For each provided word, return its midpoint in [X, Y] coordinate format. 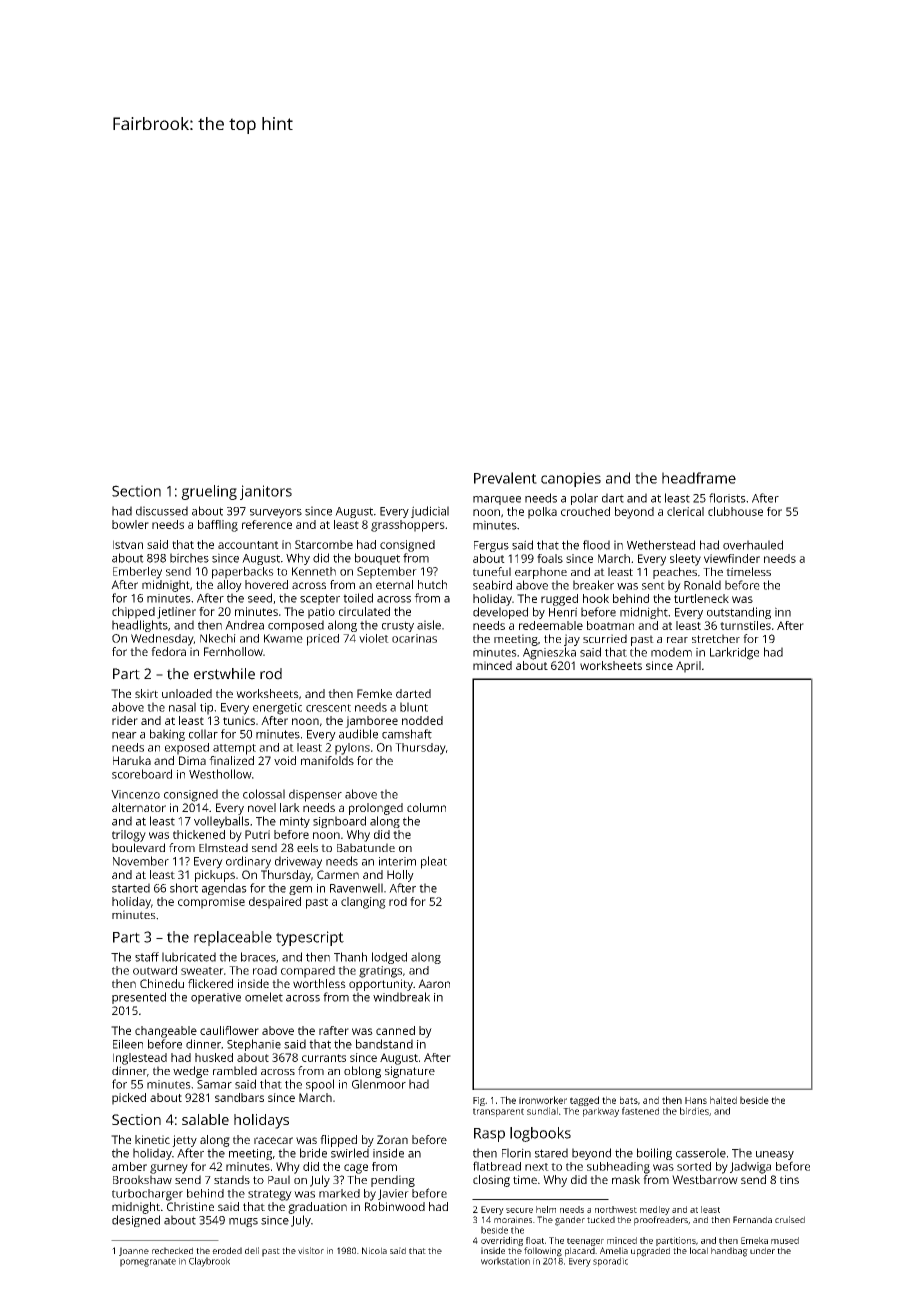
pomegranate [148, 1262]
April [688, 667]
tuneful [492, 571]
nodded [422, 720]
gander [570, 1221]
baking [167, 735]
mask [626, 1179]
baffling [218, 526]
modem [671, 652]
